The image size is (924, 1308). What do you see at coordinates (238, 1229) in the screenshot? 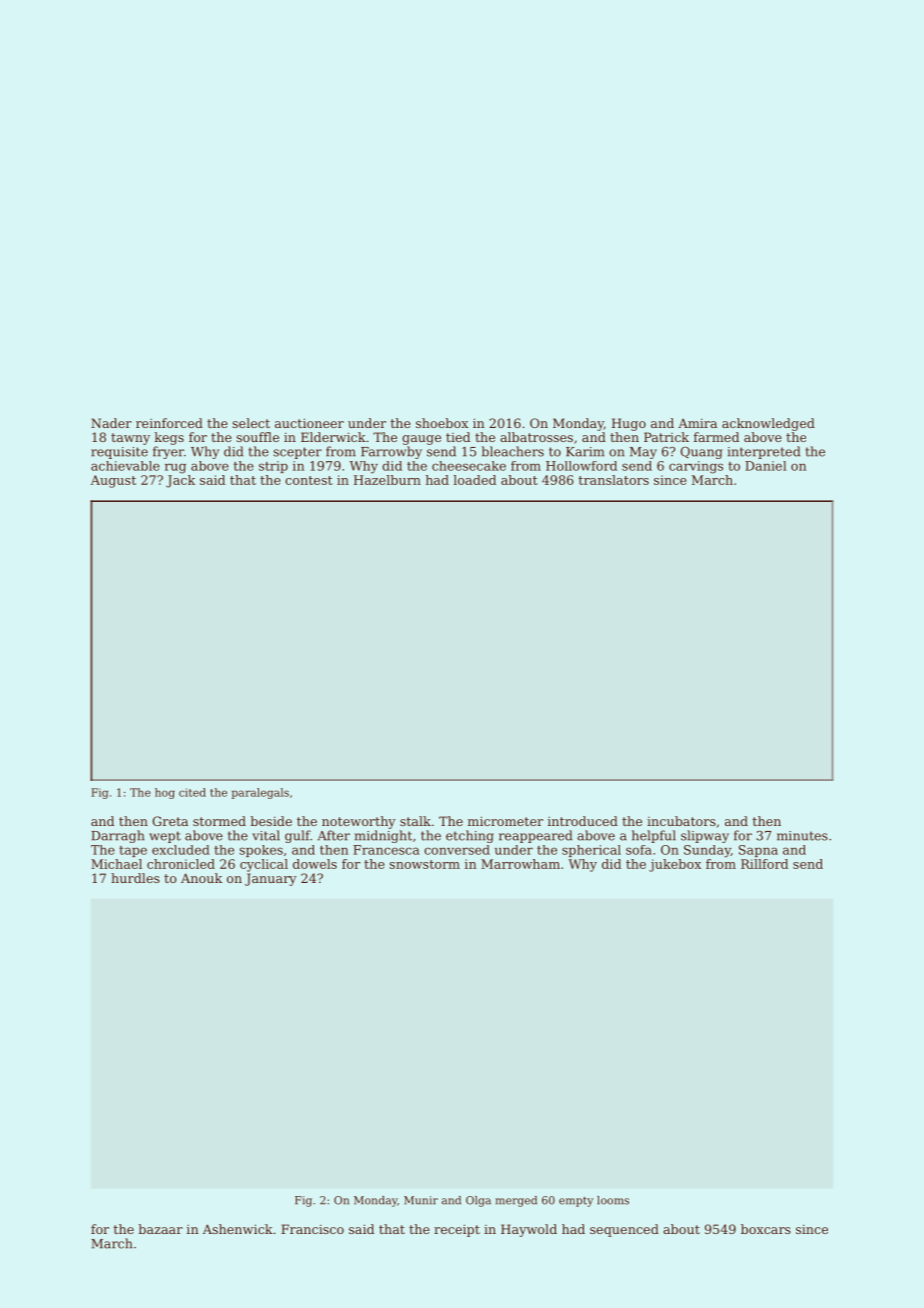
I see `Ashenwick` at bounding box center [238, 1229].
